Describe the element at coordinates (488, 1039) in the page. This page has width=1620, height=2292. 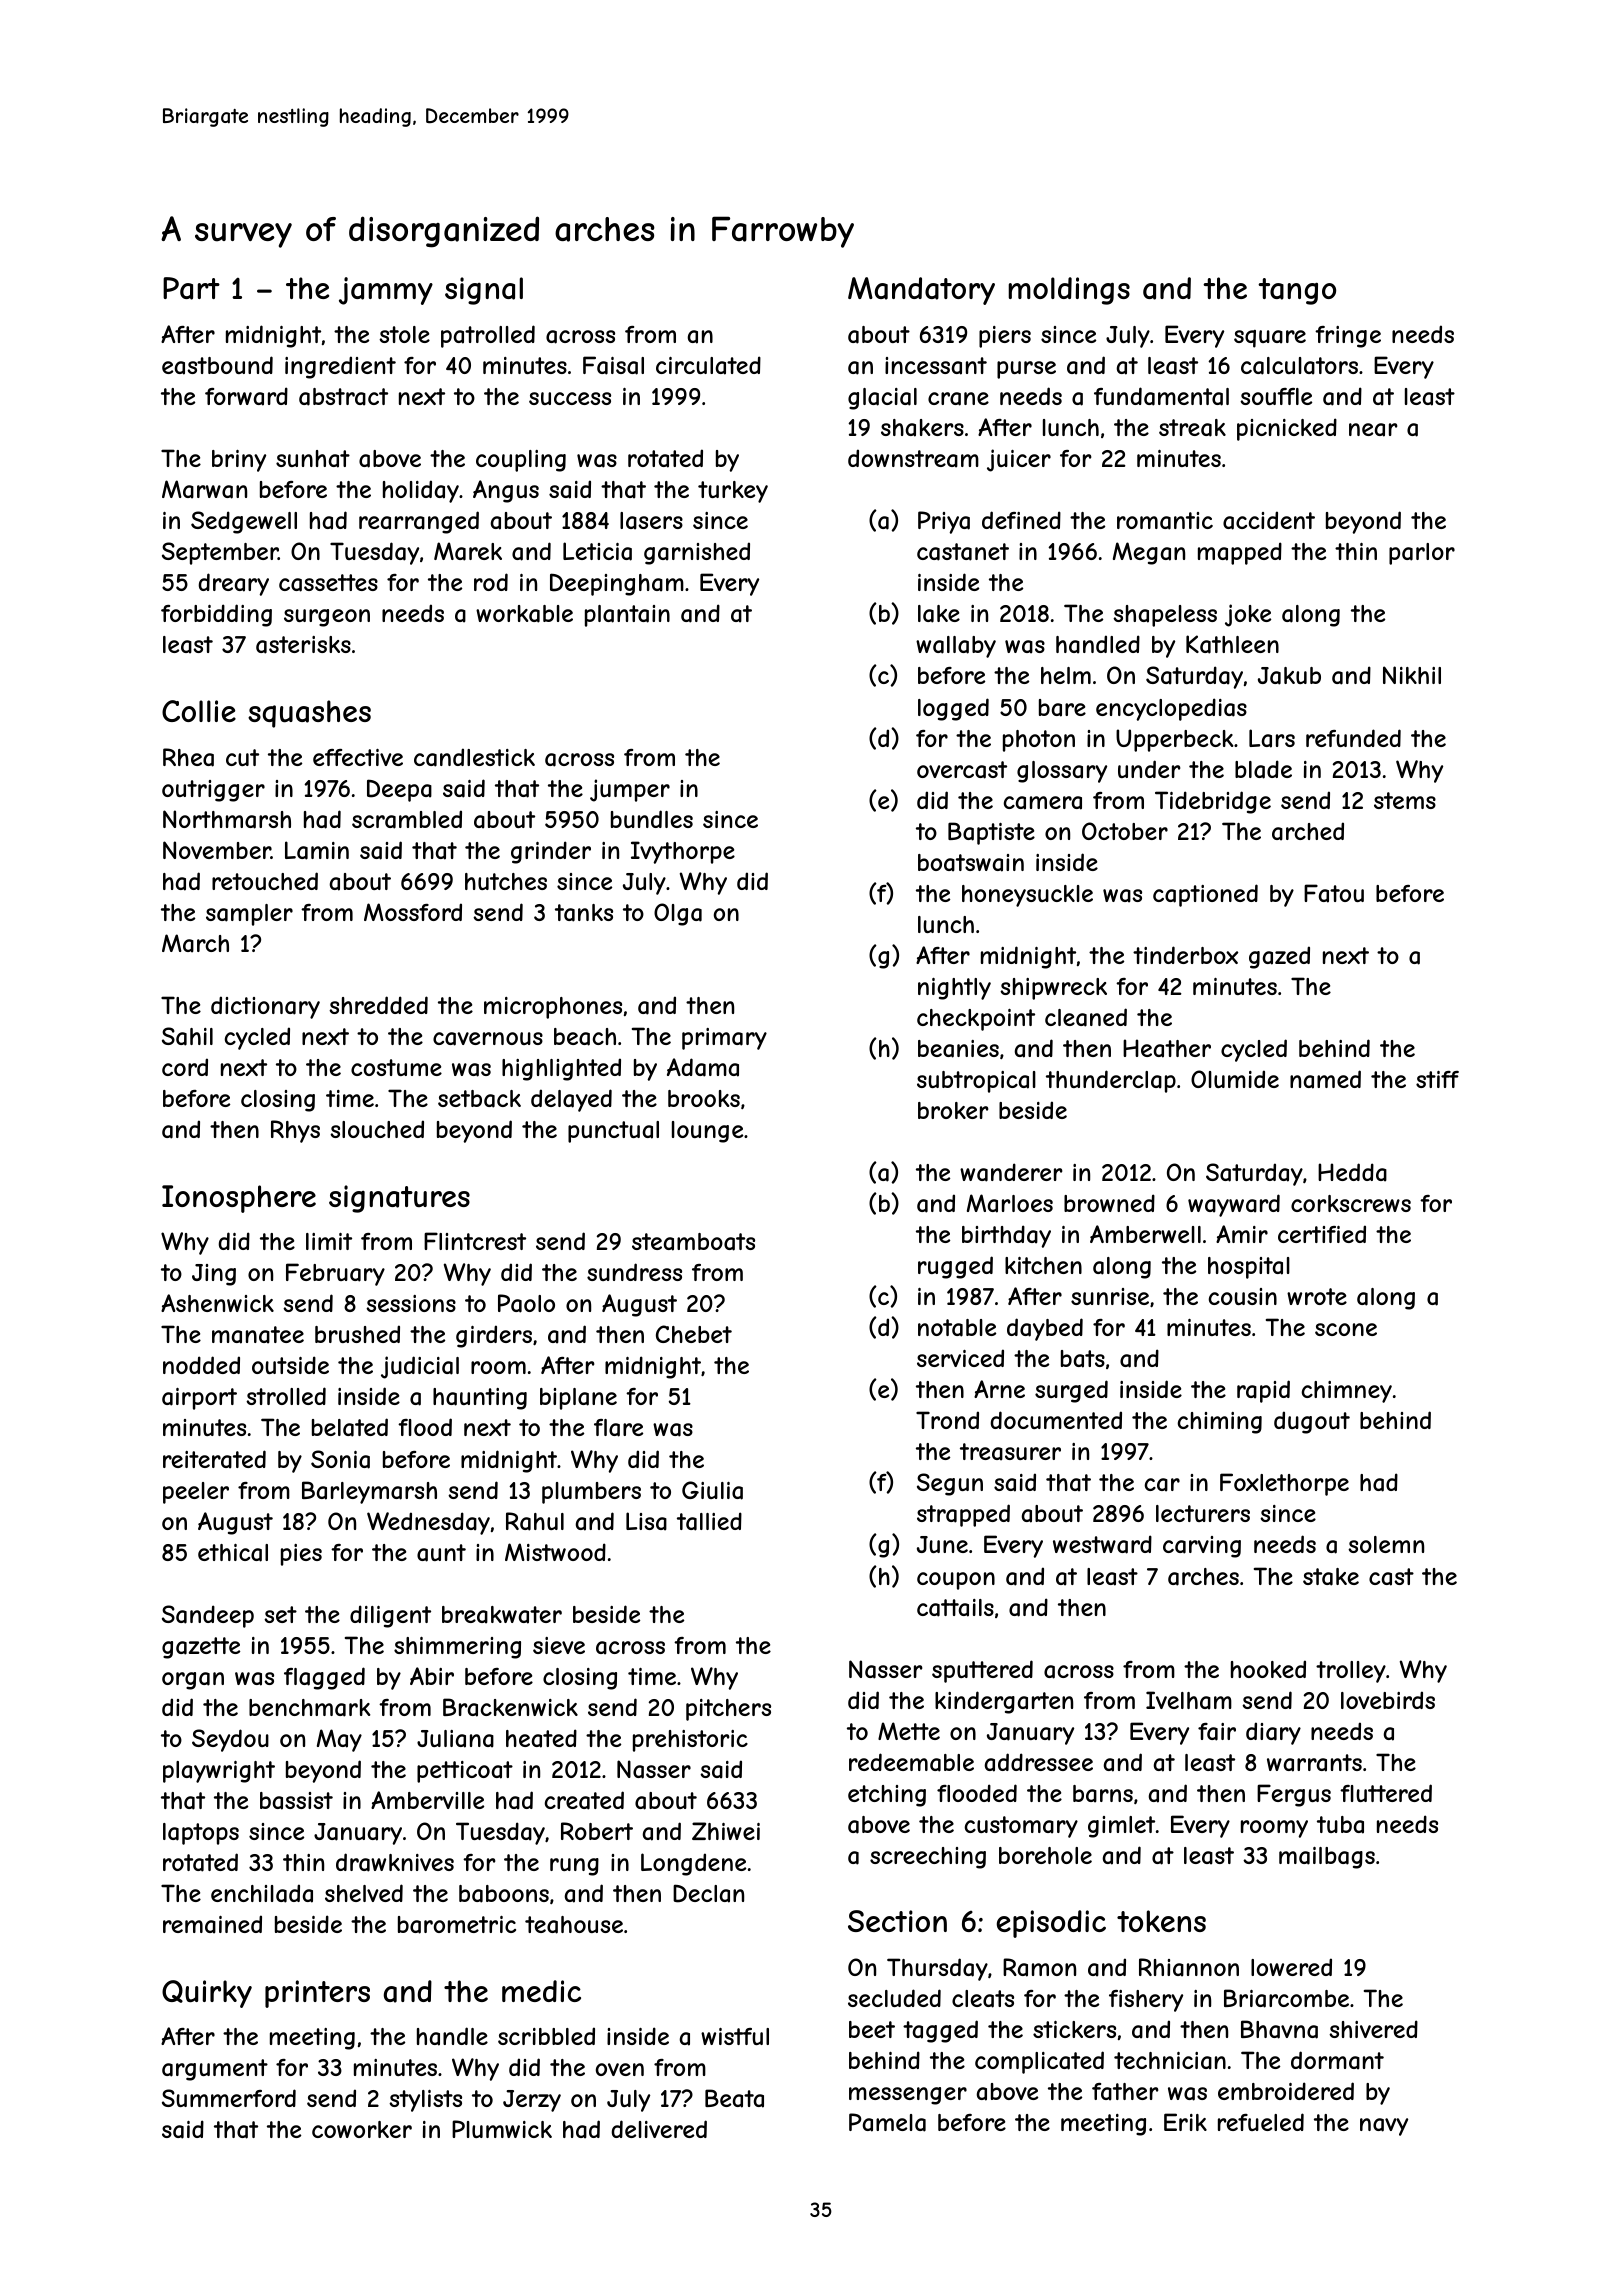
I see `cavernous` at that location.
